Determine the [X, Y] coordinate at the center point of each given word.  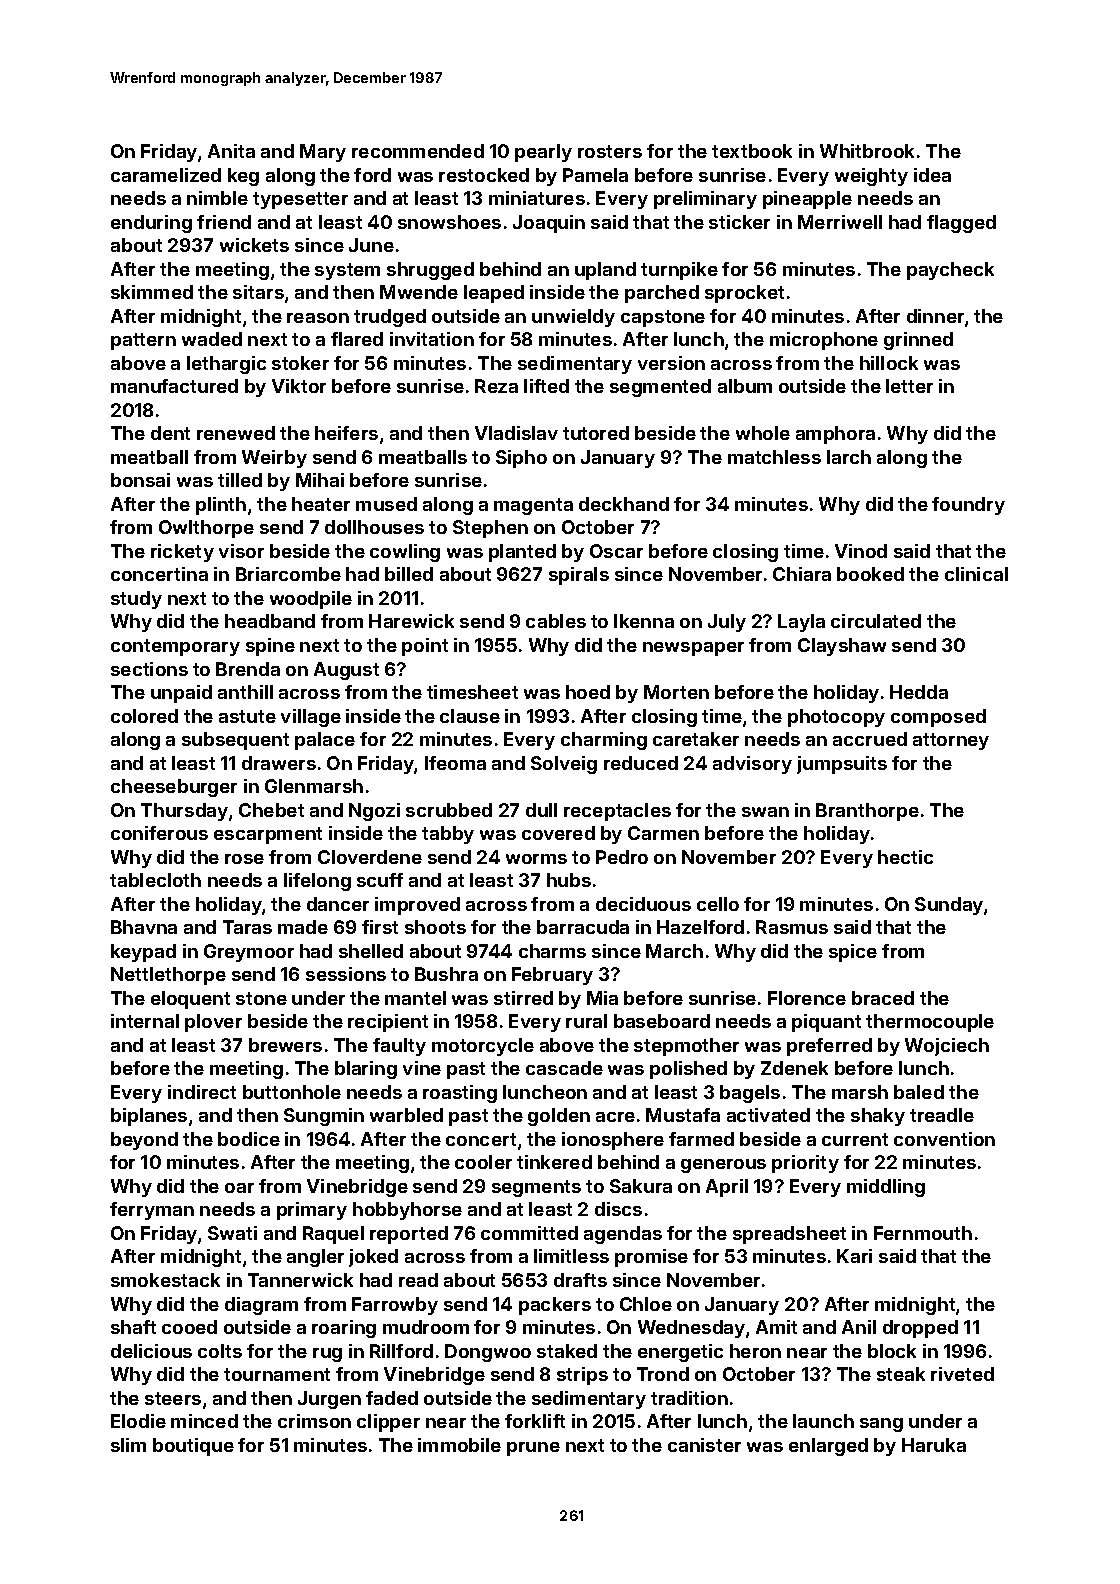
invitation [432, 339]
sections [149, 669]
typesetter [300, 200]
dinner [935, 316]
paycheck [950, 271]
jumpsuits [842, 765]
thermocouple [930, 1023]
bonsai [140, 480]
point [425, 647]
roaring [344, 1329]
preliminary [705, 200]
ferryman [152, 1211]
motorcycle [483, 1047]
